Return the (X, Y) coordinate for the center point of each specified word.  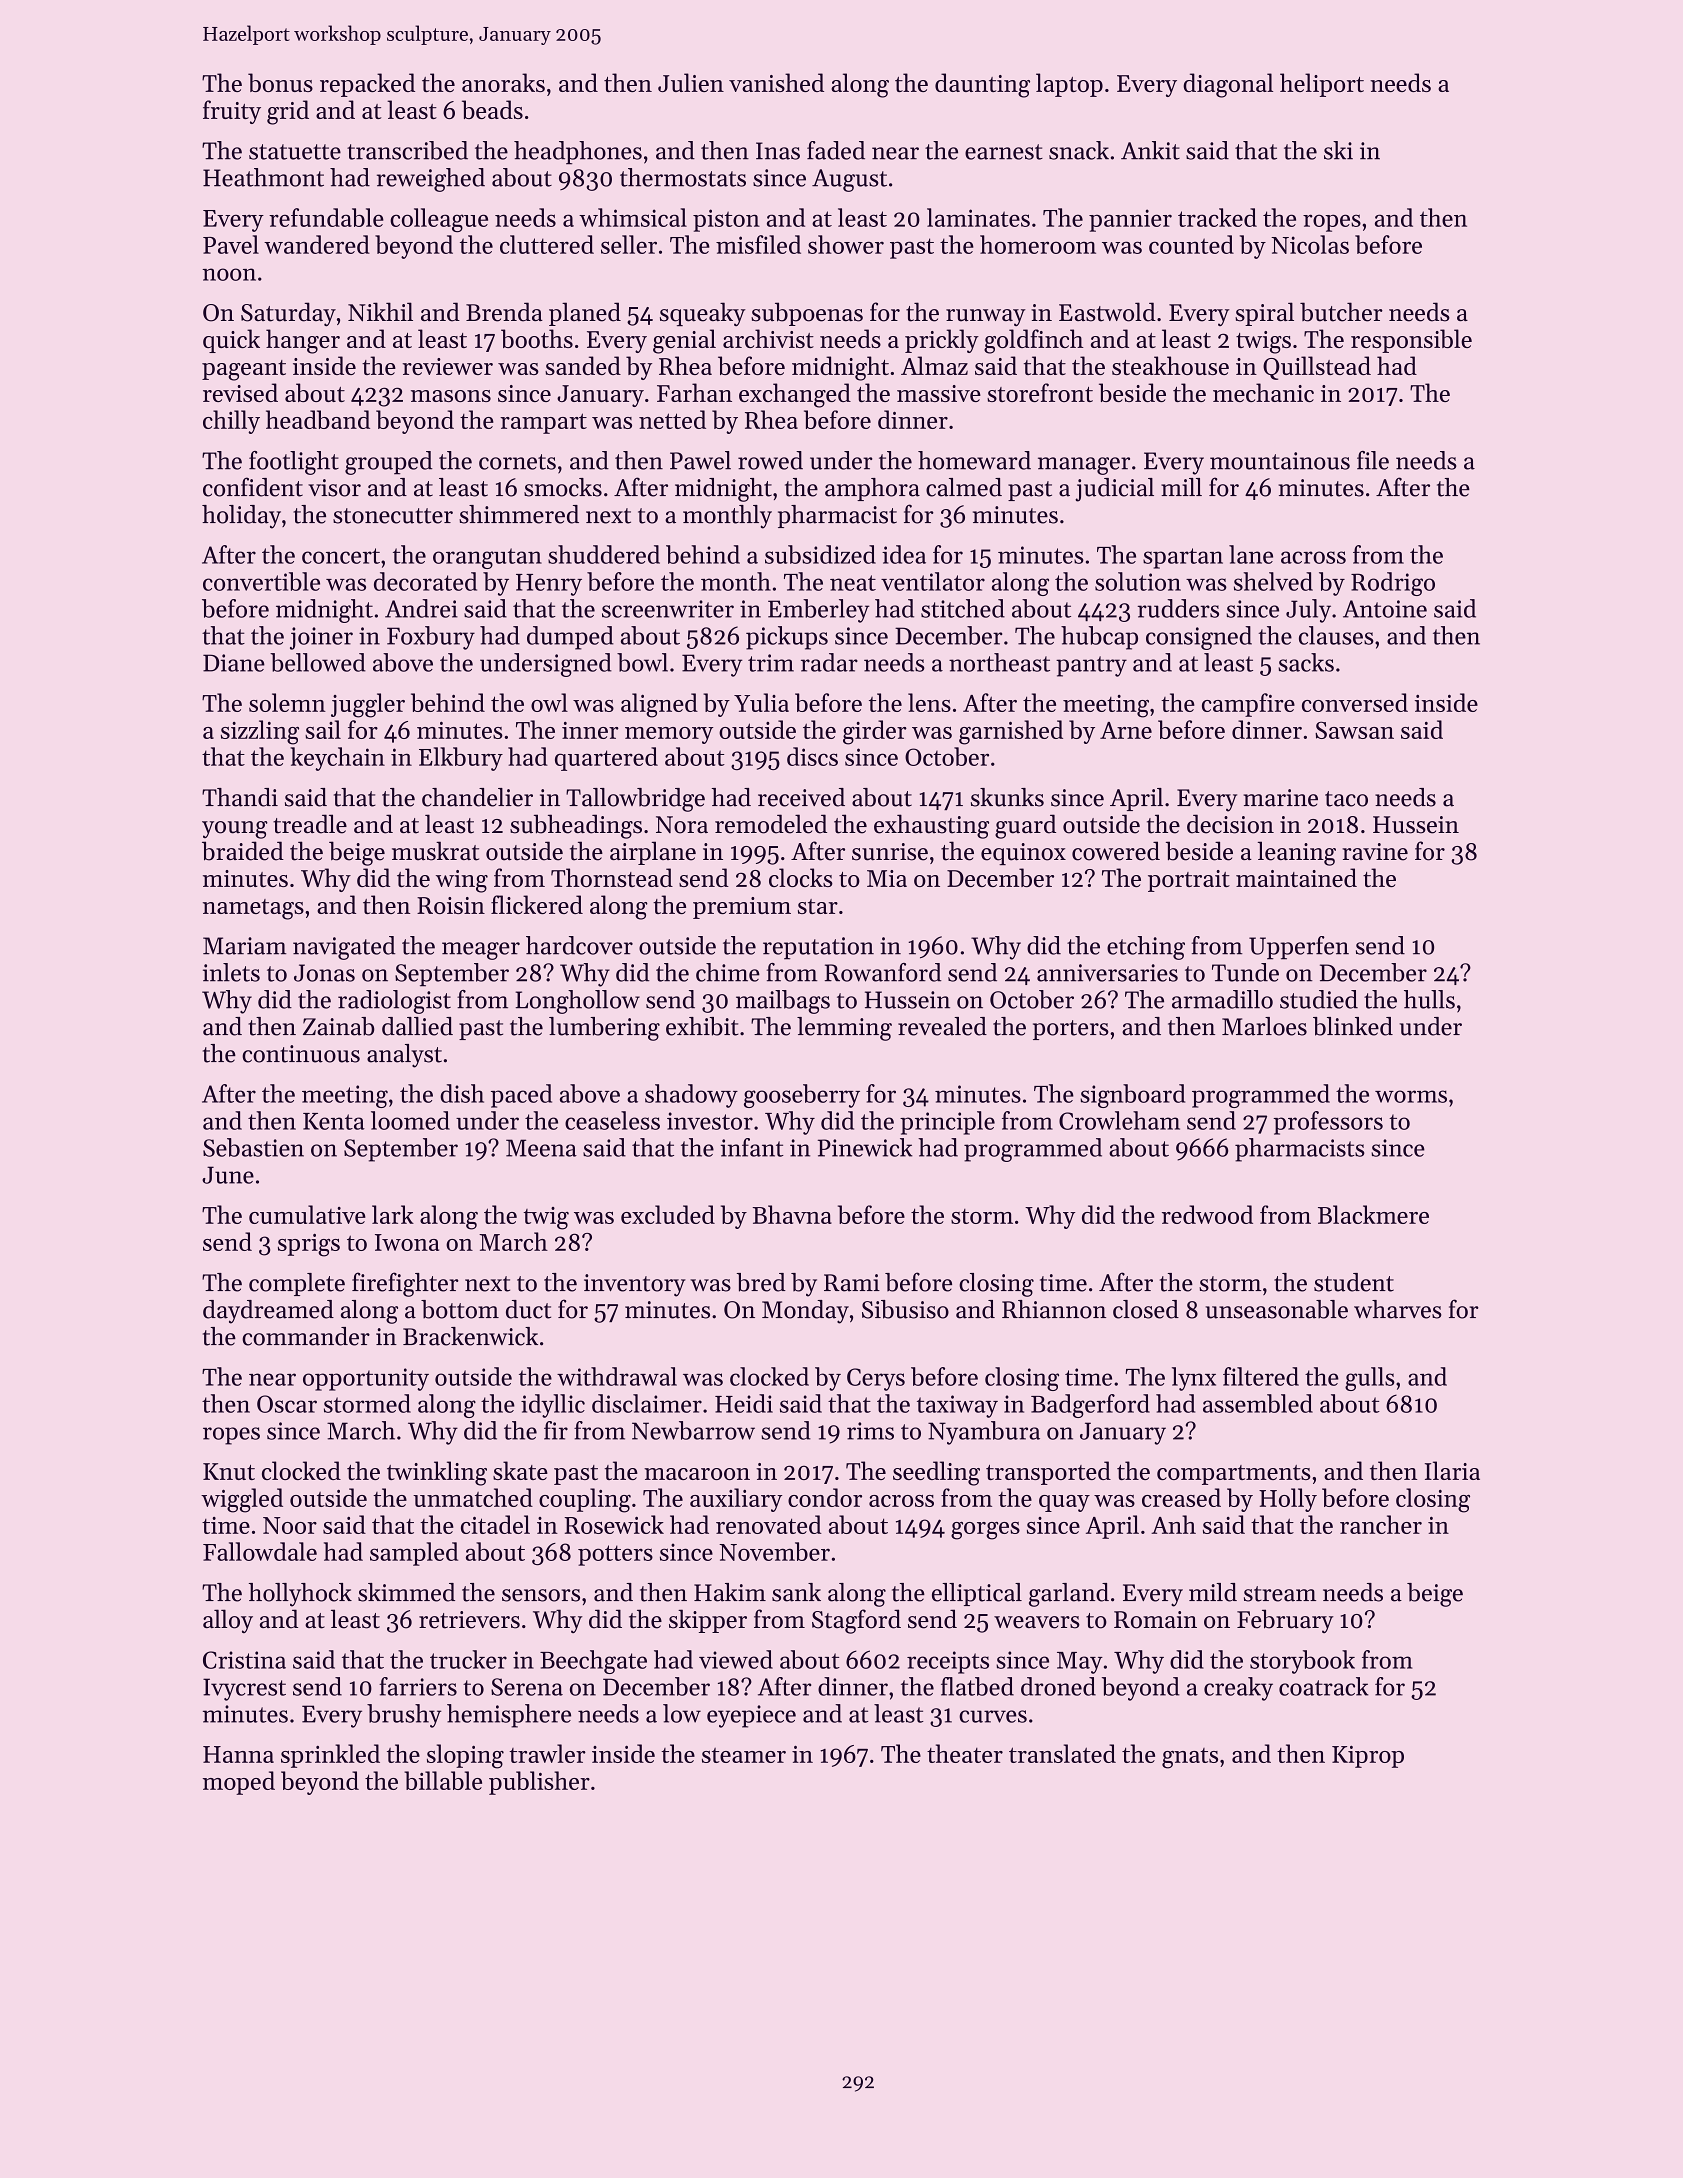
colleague (439, 220)
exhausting (931, 826)
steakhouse (1170, 365)
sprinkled (330, 1756)
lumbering (604, 1029)
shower (846, 244)
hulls (1429, 999)
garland (1069, 1595)
